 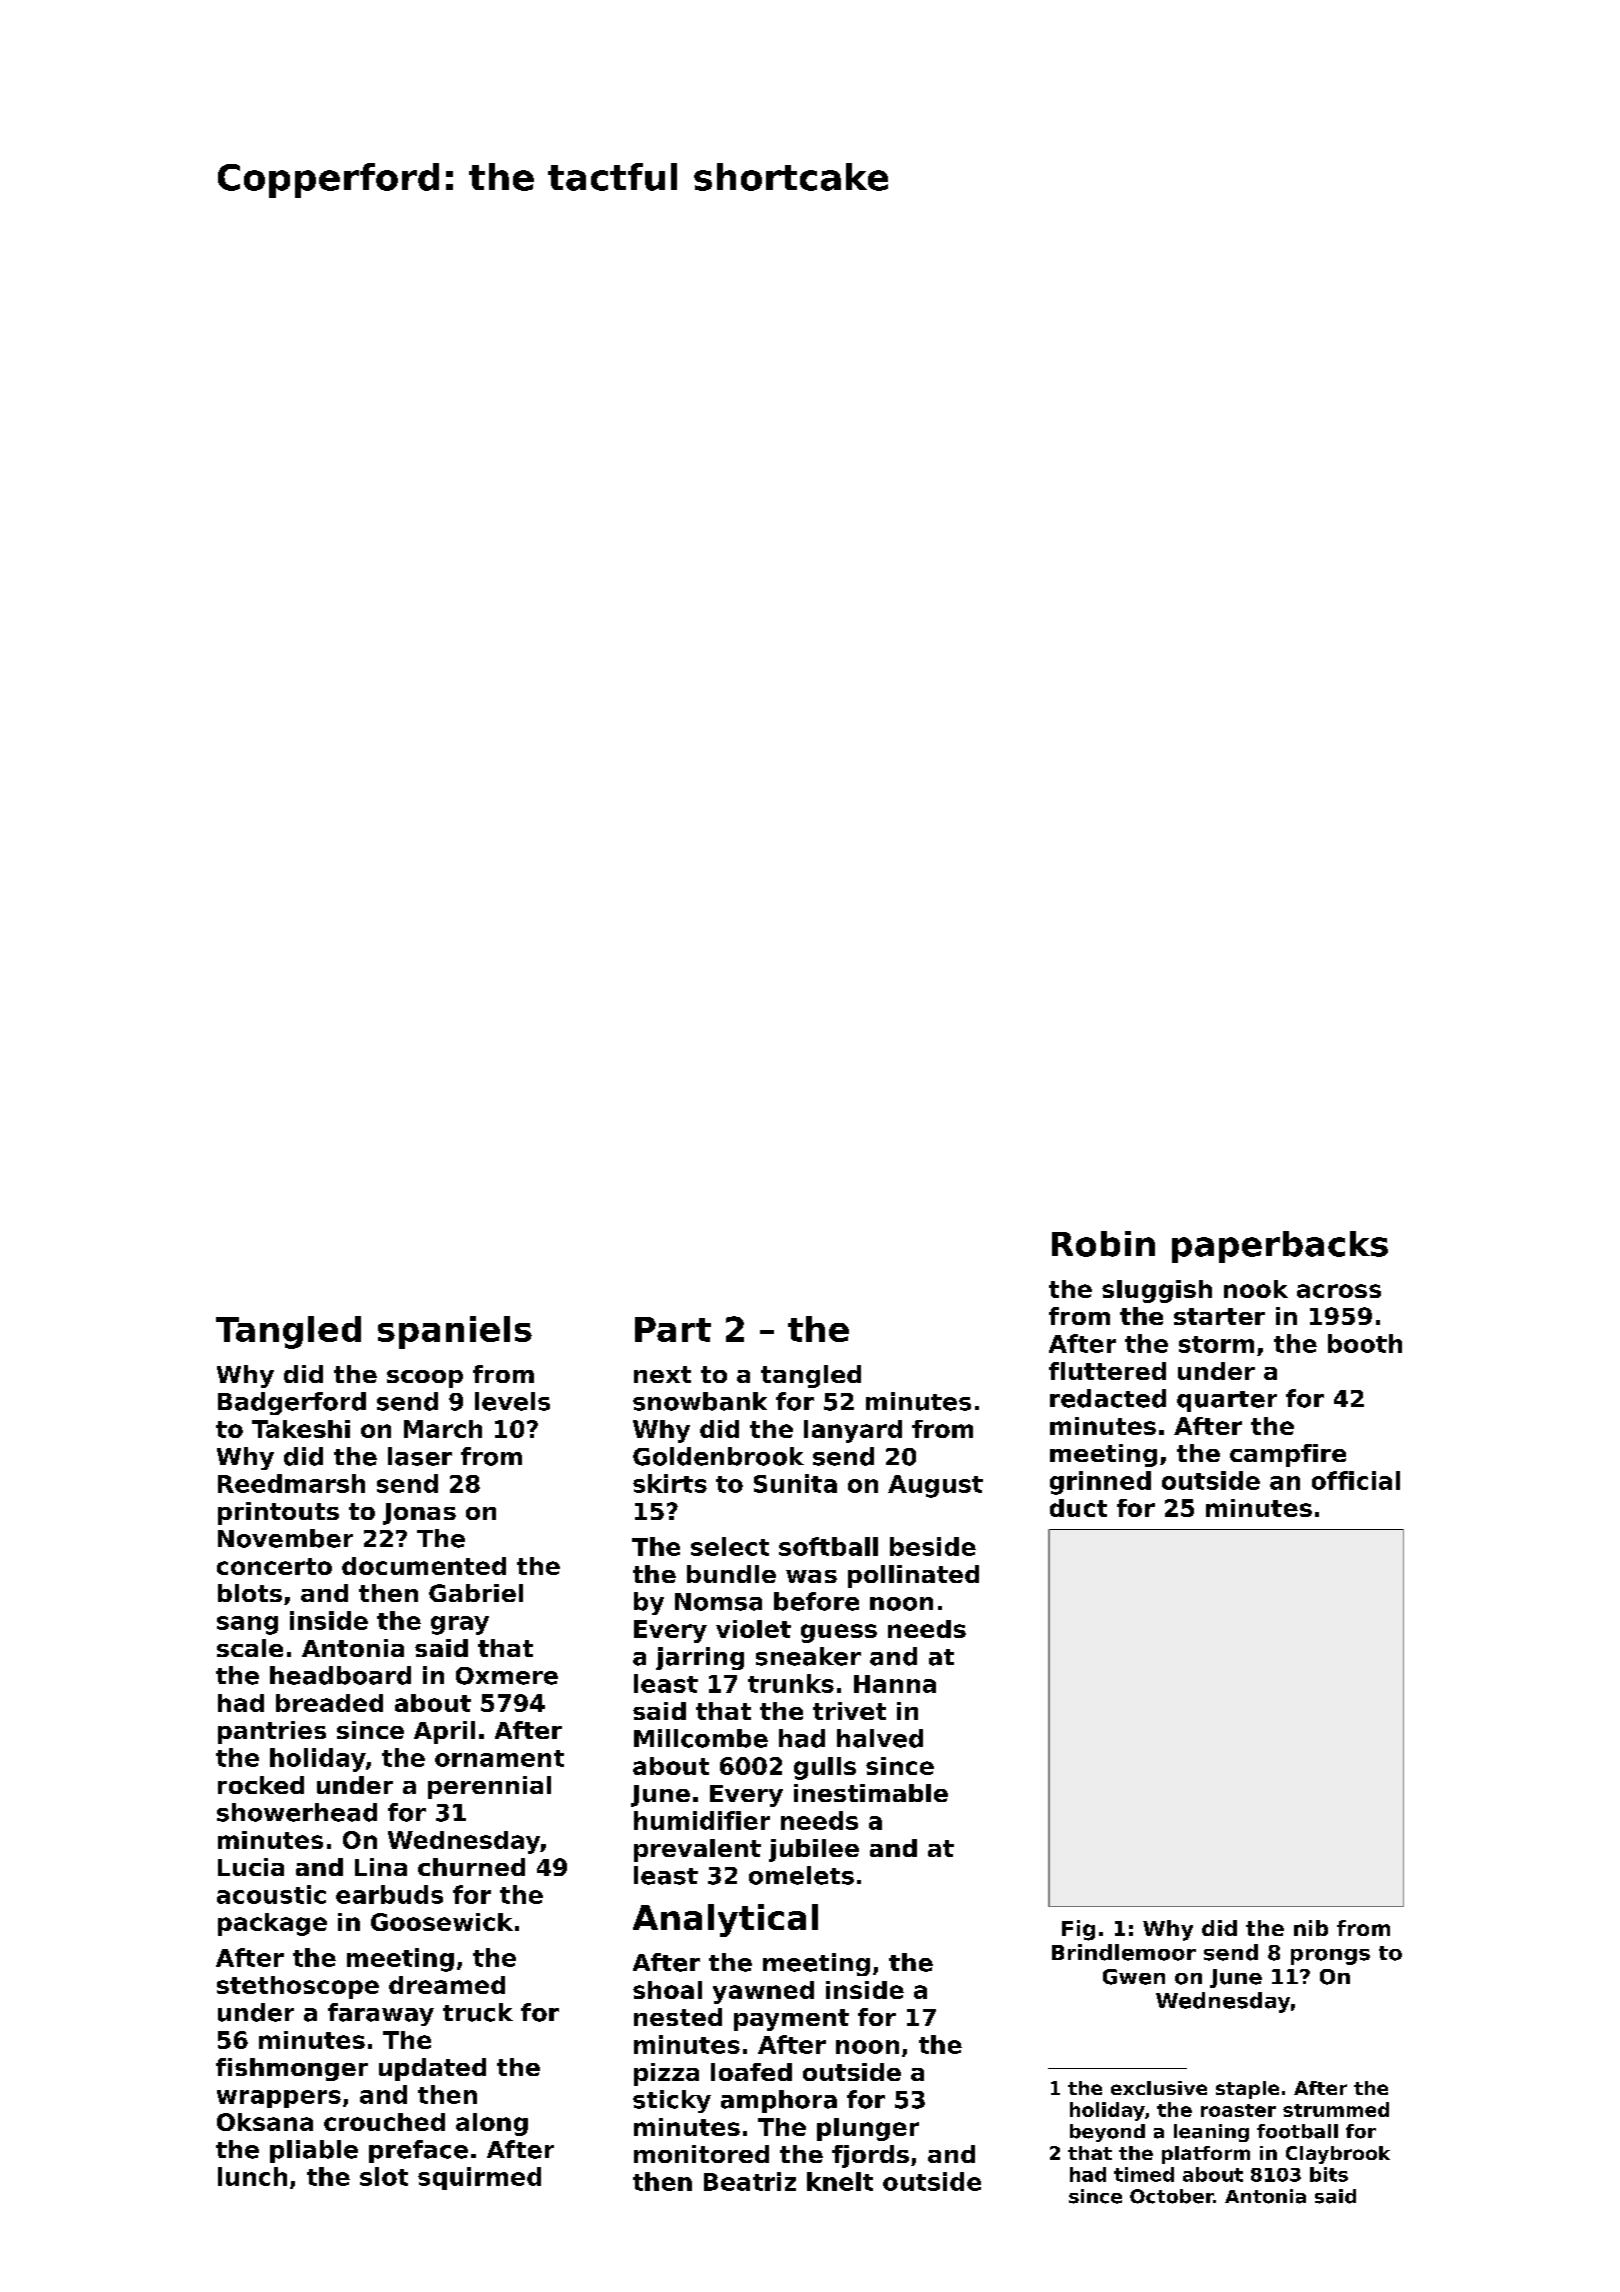 What do you see at coordinates (670, 1483) in the image?
I see `skirts` at bounding box center [670, 1483].
